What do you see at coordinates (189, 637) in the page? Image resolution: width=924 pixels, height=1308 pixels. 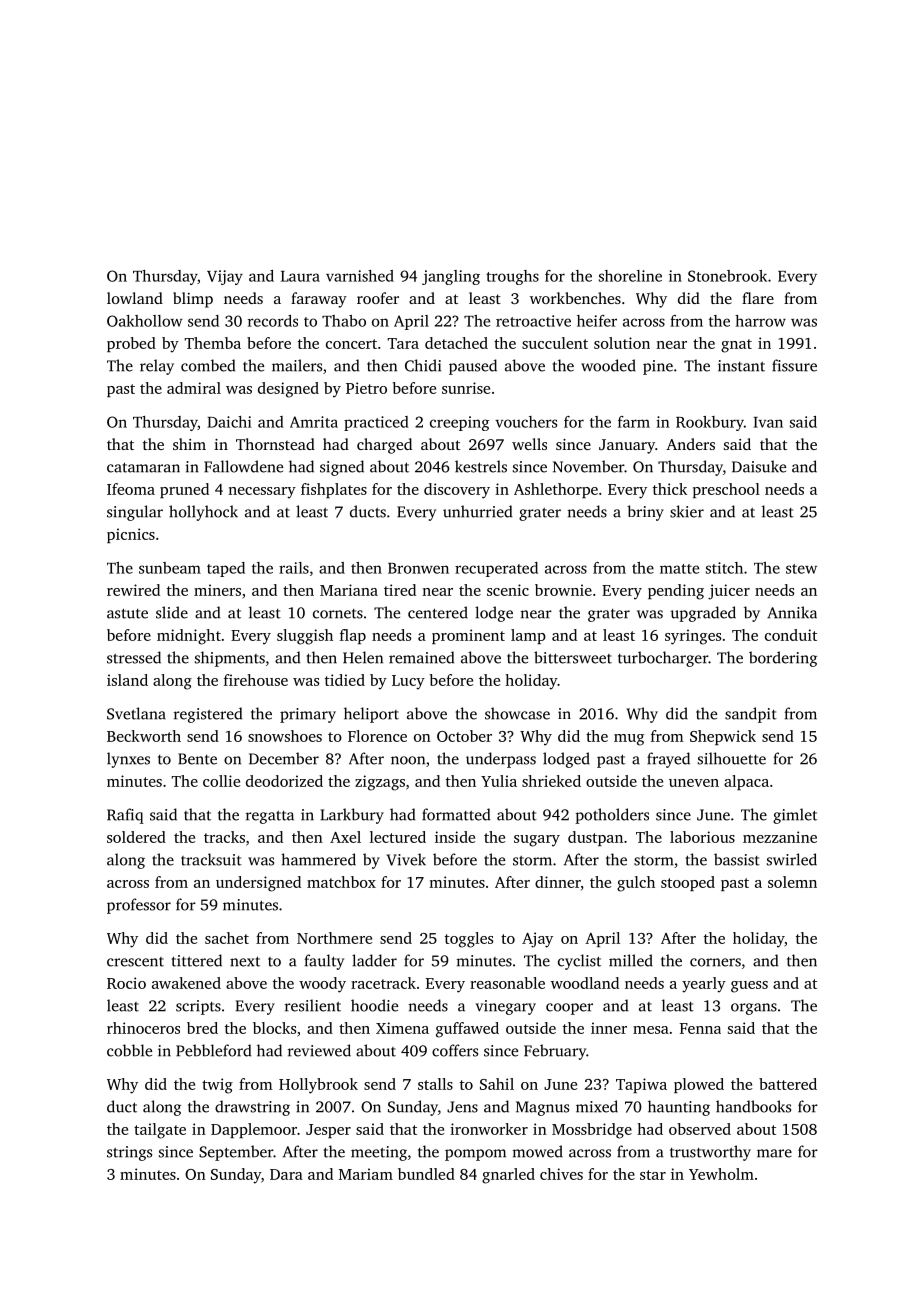 I see `midnight` at bounding box center [189, 637].
